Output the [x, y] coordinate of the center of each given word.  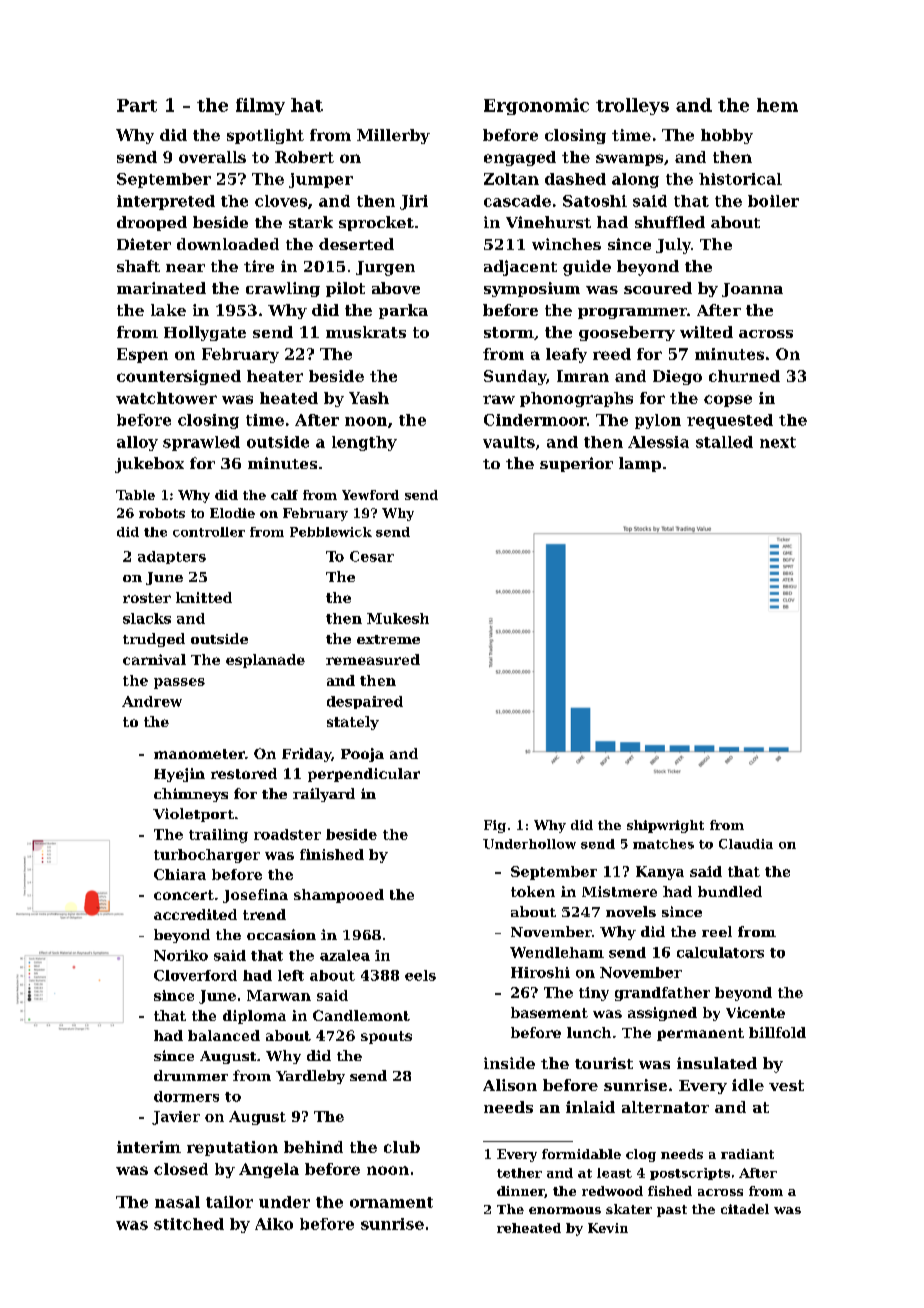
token [533, 891]
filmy [260, 106]
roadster [287, 834]
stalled [724, 442]
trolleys [632, 106]
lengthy [364, 443]
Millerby [393, 136]
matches [663, 844]
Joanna [752, 290]
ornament [391, 1202]
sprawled [201, 443]
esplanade [265, 661]
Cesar [372, 556]
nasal [177, 1202]
